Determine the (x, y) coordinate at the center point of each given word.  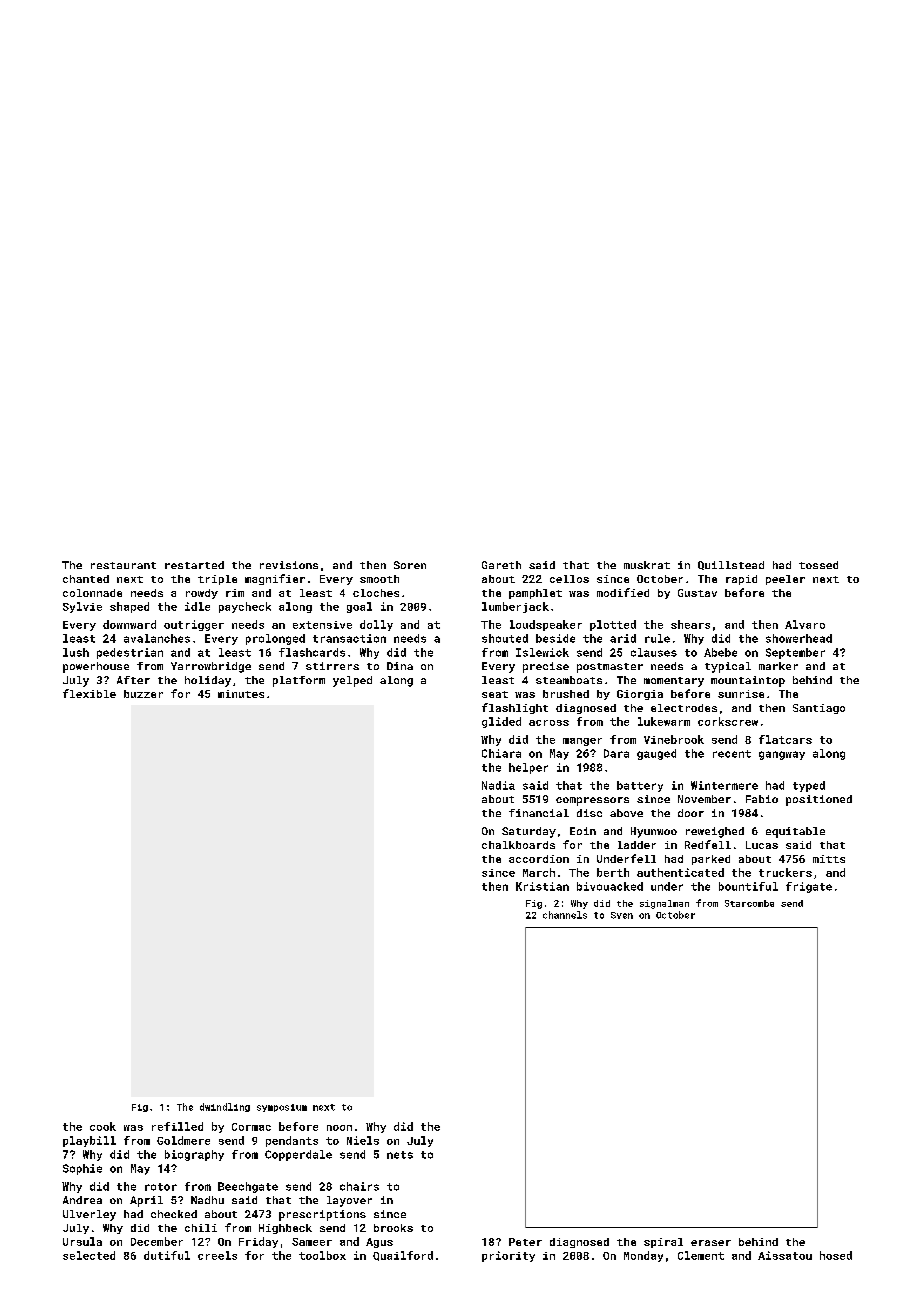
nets (400, 1155)
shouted (505, 638)
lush (76, 652)
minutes (241, 694)
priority (508, 1256)
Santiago (819, 709)
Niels (363, 1140)
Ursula (82, 1241)
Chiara (501, 753)
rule (657, 638)
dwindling (225, 1107)
